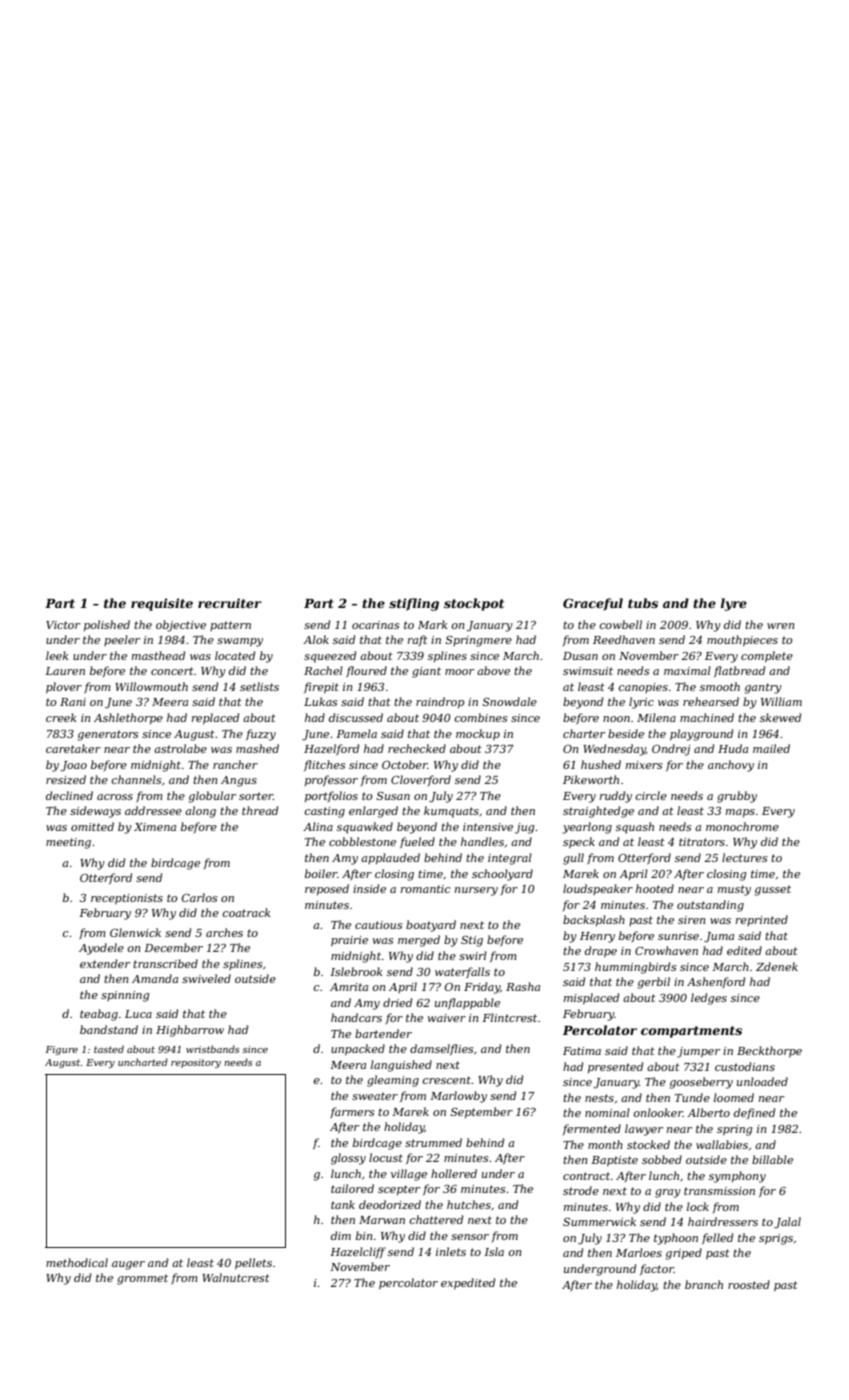 The image size is (849, 1400). I want to click on Figure, so click(62, 1050).
